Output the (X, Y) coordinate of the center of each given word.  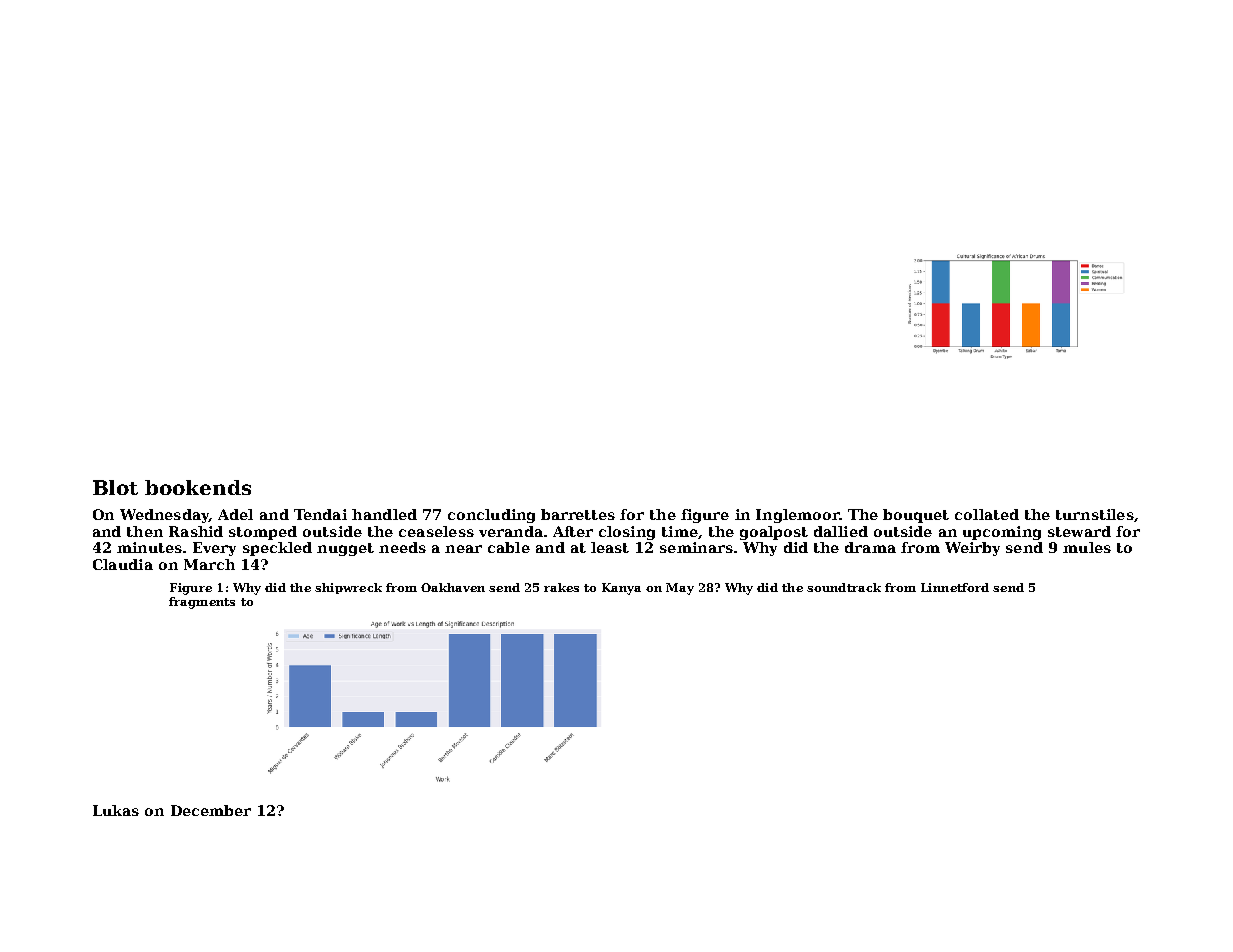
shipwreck (348, 588)
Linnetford (955, 587)
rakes (561, 587)
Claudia (123, 564)
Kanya (621, 589)
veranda (511, 531)
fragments (202, 603)
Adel (235, 514)
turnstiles (1095, 514)
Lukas (116, 810)
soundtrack (844, 587)
